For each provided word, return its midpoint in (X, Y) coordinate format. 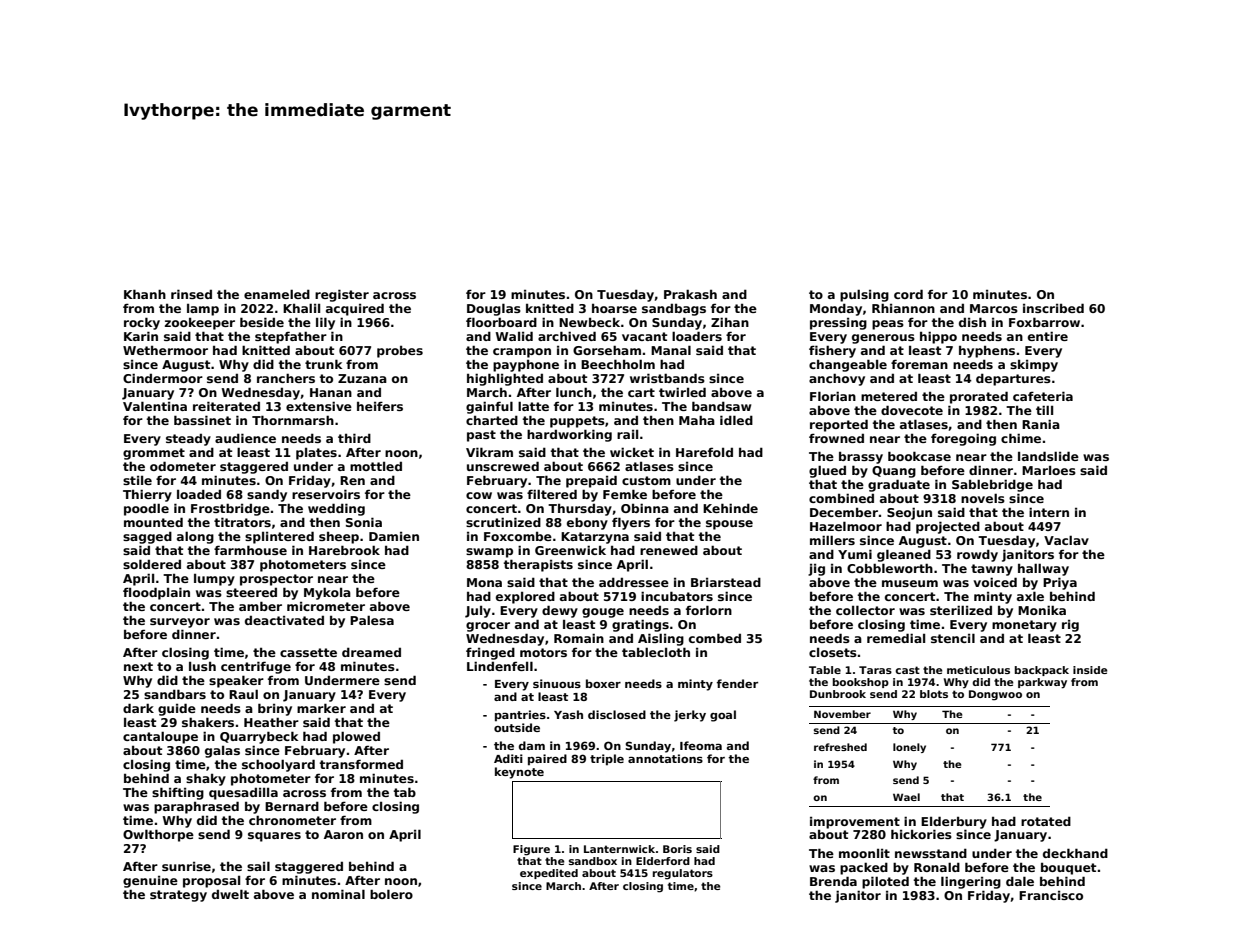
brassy (861, 458)
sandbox (593, 861)
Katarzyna (595, 538)
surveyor (180, 623)
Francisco (1051, 895)
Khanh (145, 294)
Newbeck (589, 322)
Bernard (292, 806)
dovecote (912, 410)
